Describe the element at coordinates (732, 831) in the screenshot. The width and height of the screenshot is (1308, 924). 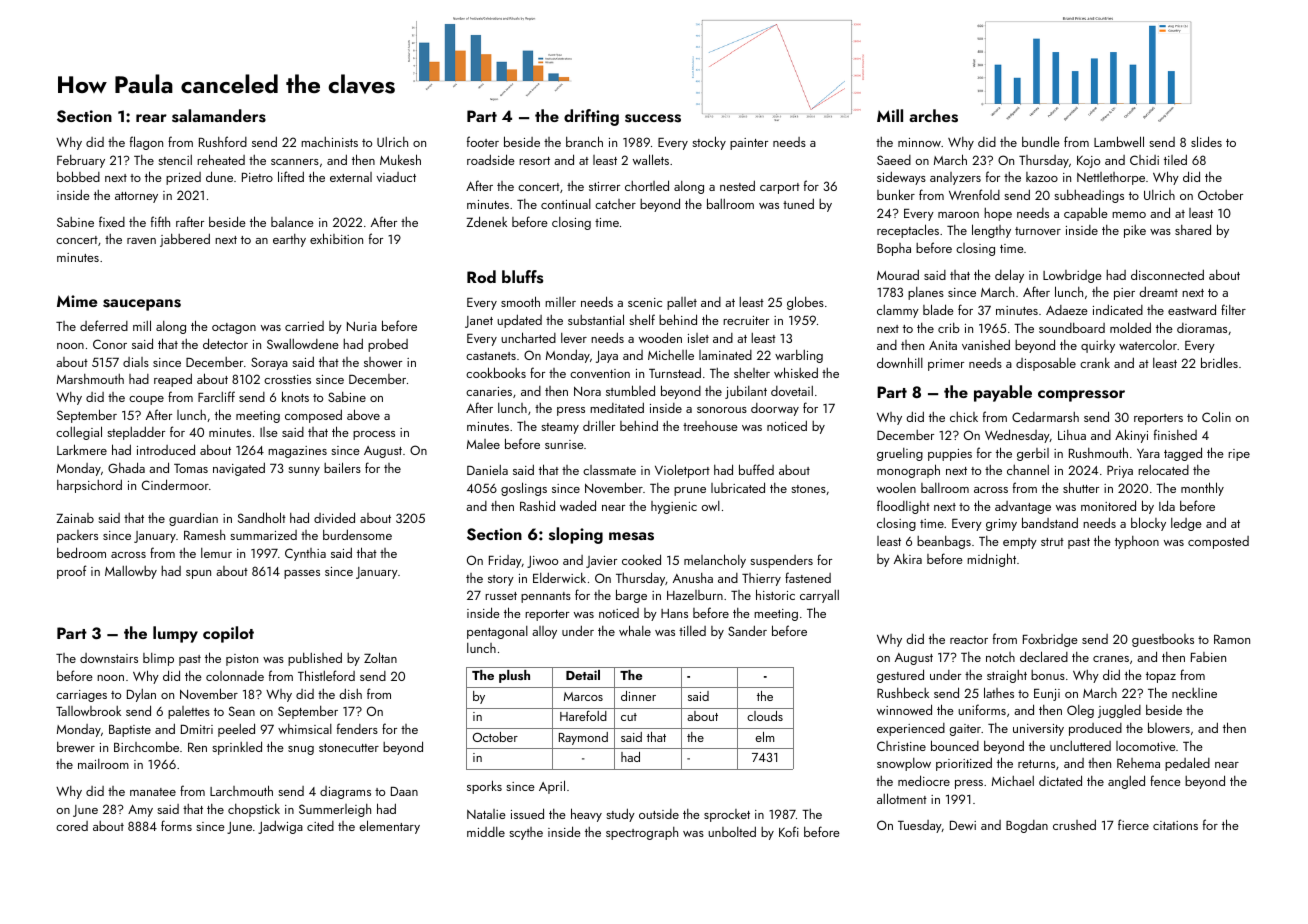
I see `unbolted` at that location.
